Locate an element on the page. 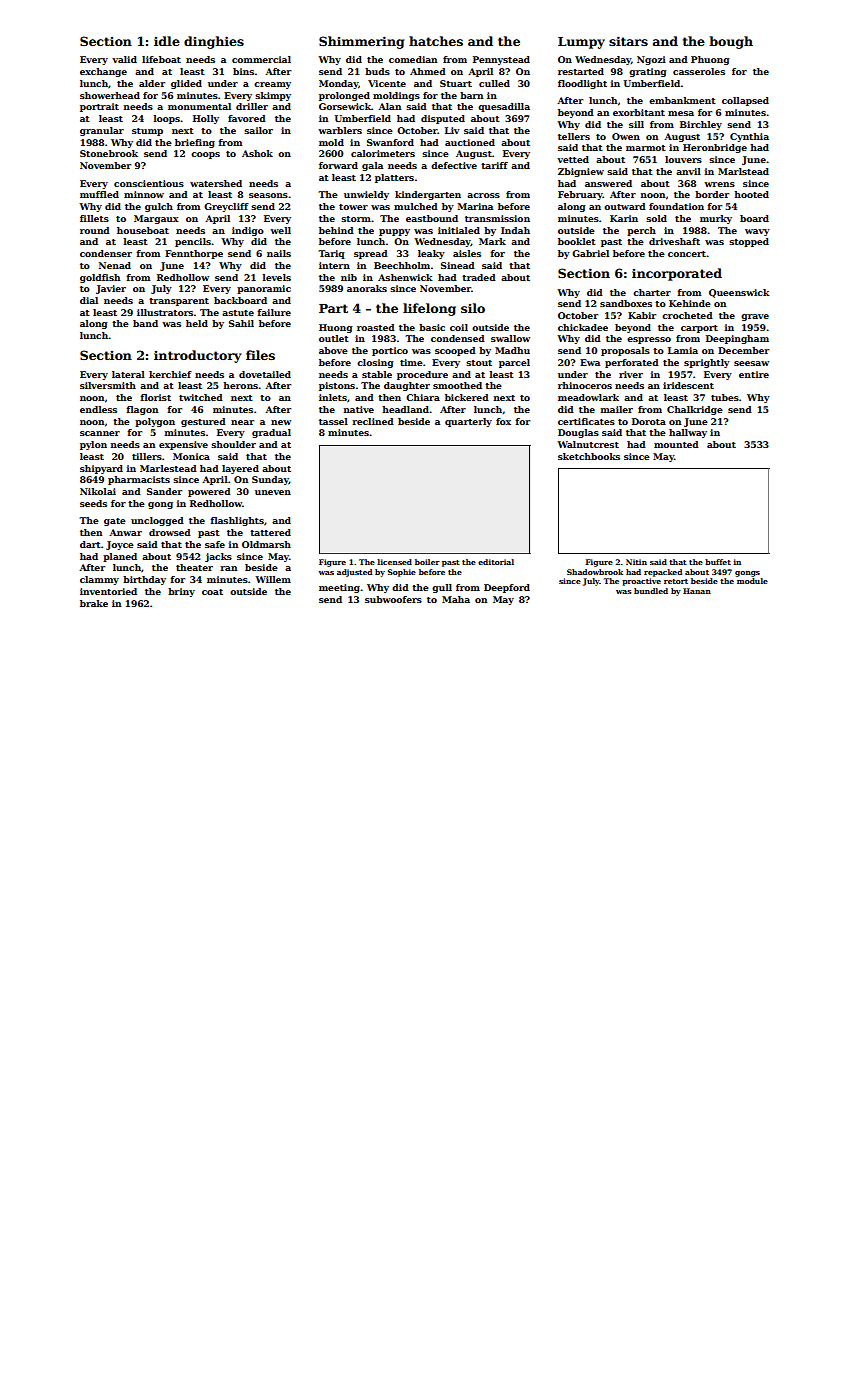  driveshaft is located at coordinates (674, 241).
